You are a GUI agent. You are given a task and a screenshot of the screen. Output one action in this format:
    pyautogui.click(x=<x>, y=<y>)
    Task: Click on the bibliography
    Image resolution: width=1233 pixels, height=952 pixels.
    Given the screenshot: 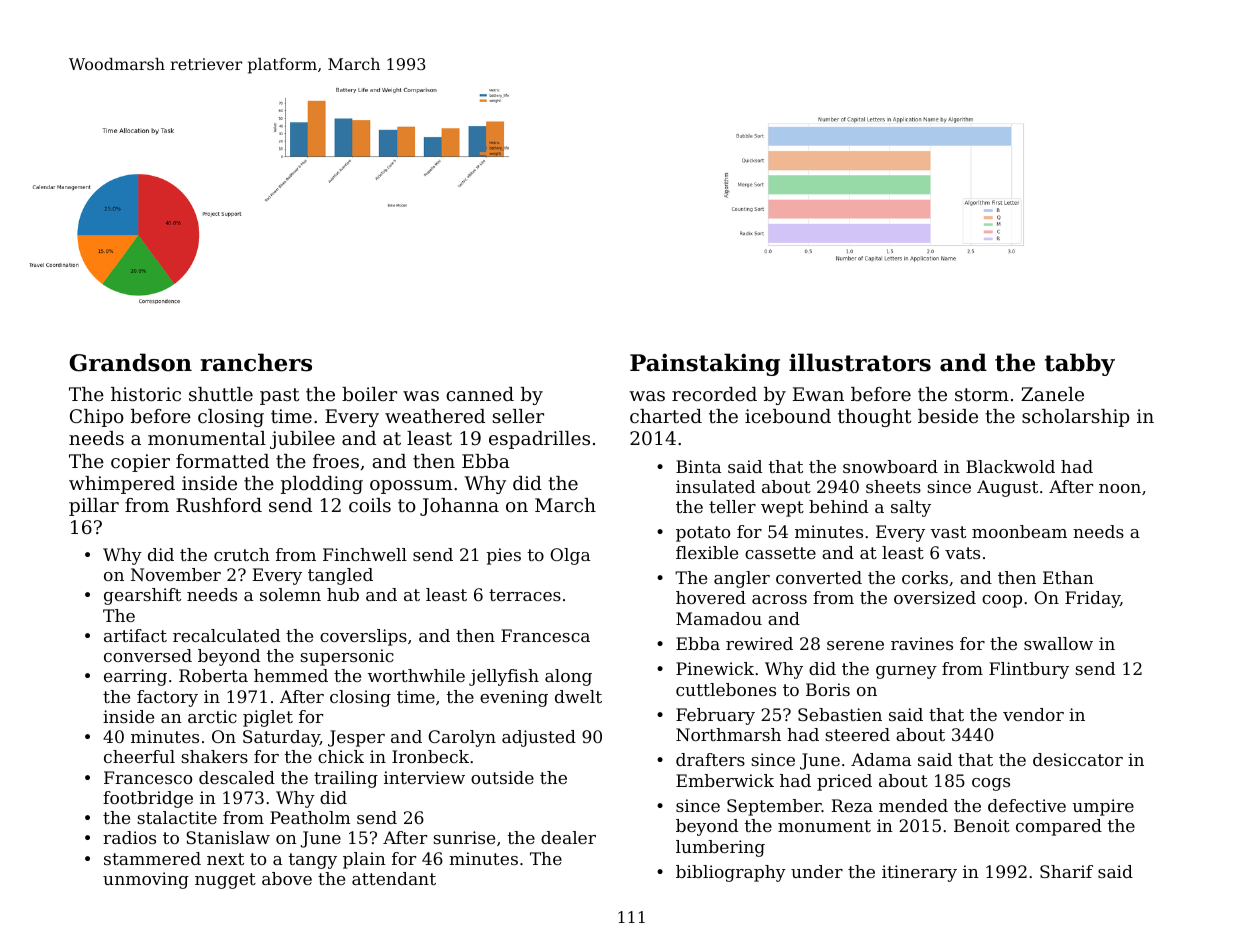 What is the action you would take?
    pyautogui.click(x=731, y=873)
